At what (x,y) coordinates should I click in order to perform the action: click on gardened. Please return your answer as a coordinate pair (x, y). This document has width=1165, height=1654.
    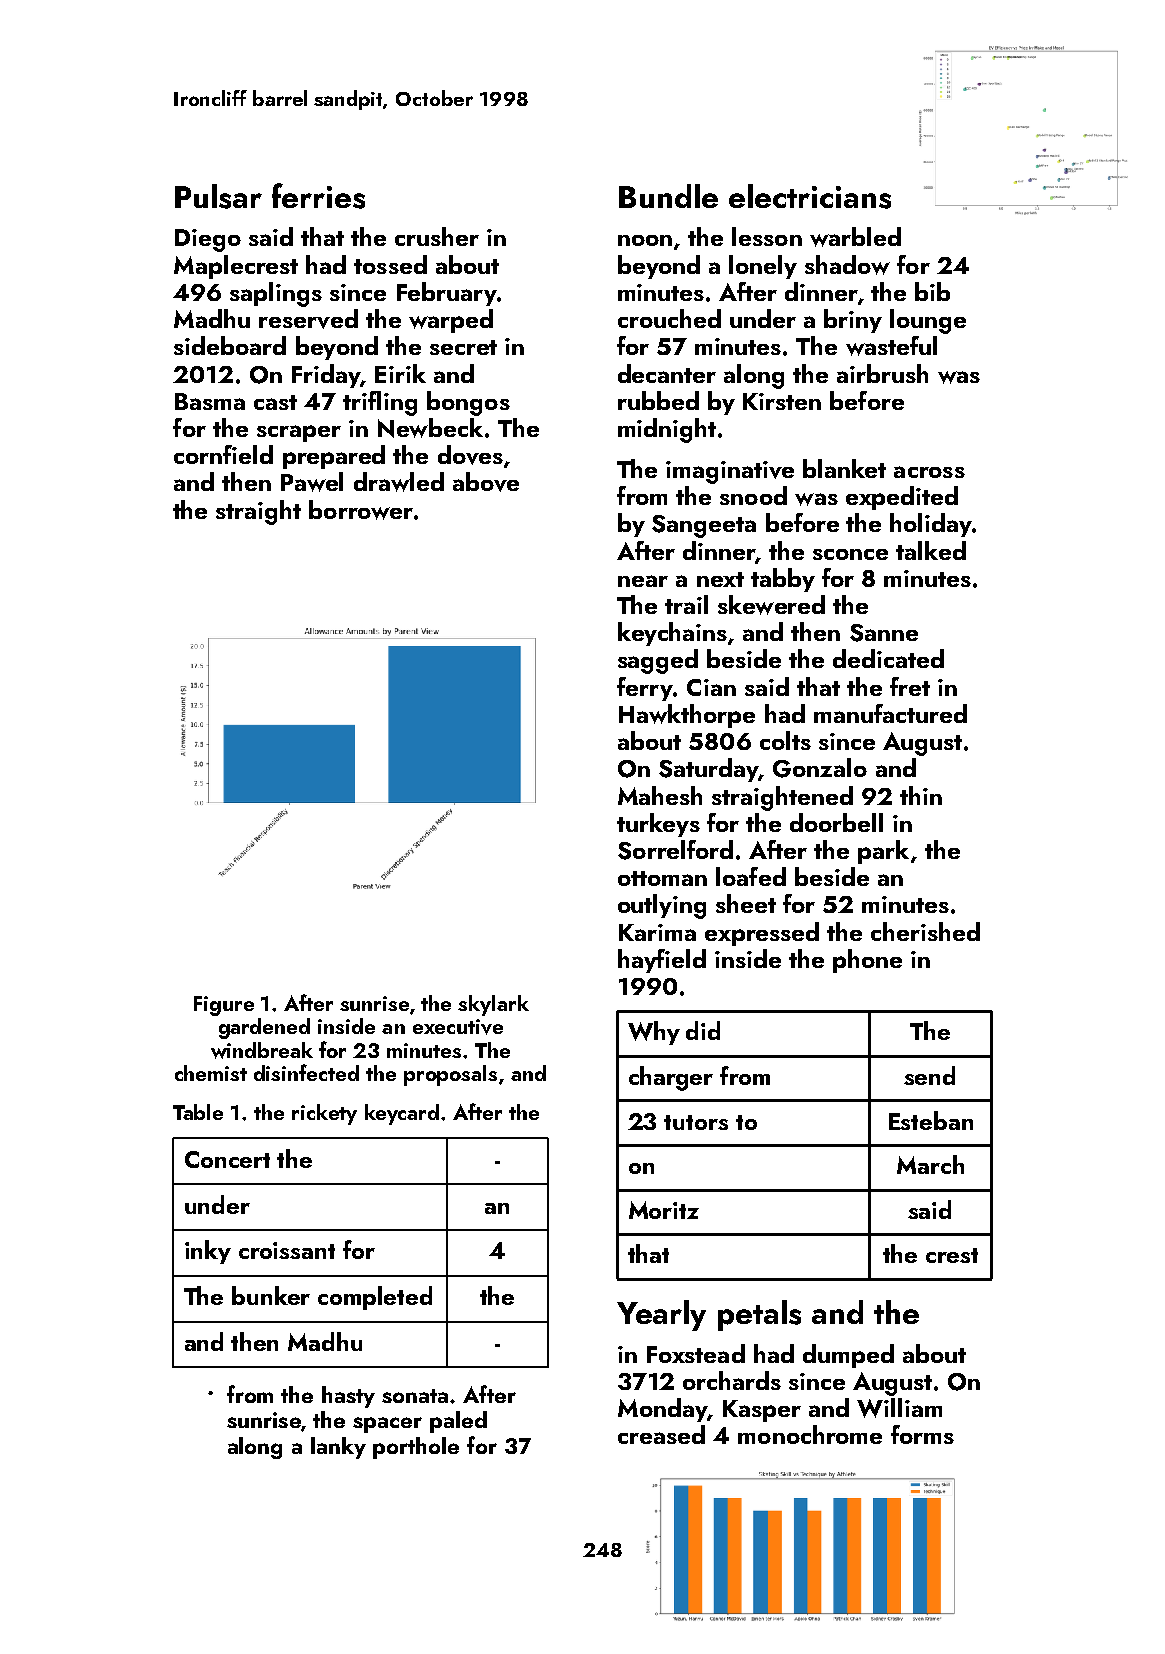
    Looking at the image, I should click on (264, 1028).
